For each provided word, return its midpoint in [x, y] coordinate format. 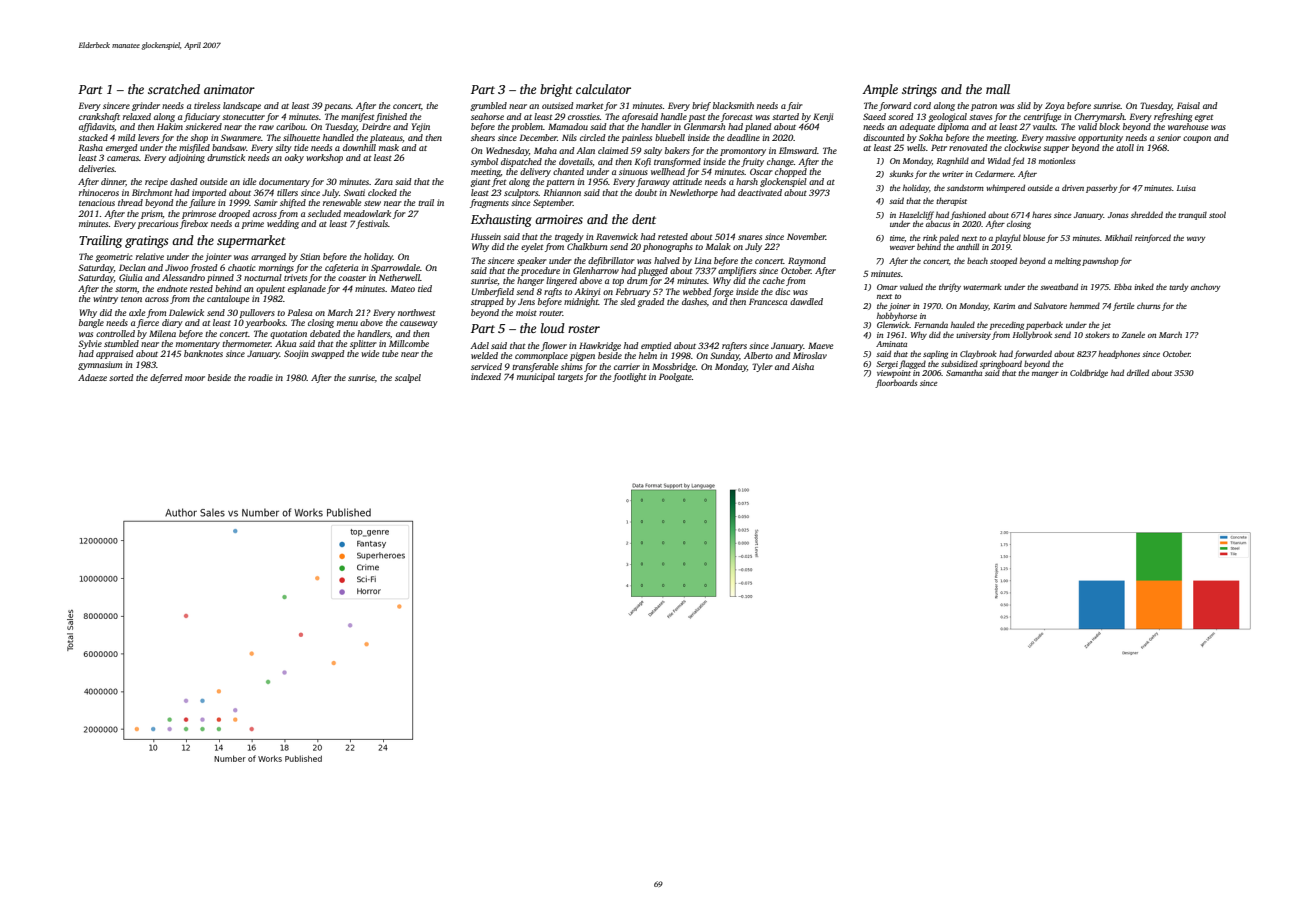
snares [750, 237]
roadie [260, 377]
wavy [1196, 240]
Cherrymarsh [1099, 117]
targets [570, 378]
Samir [266, 202]
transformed [677, 162]
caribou [291, 126]
